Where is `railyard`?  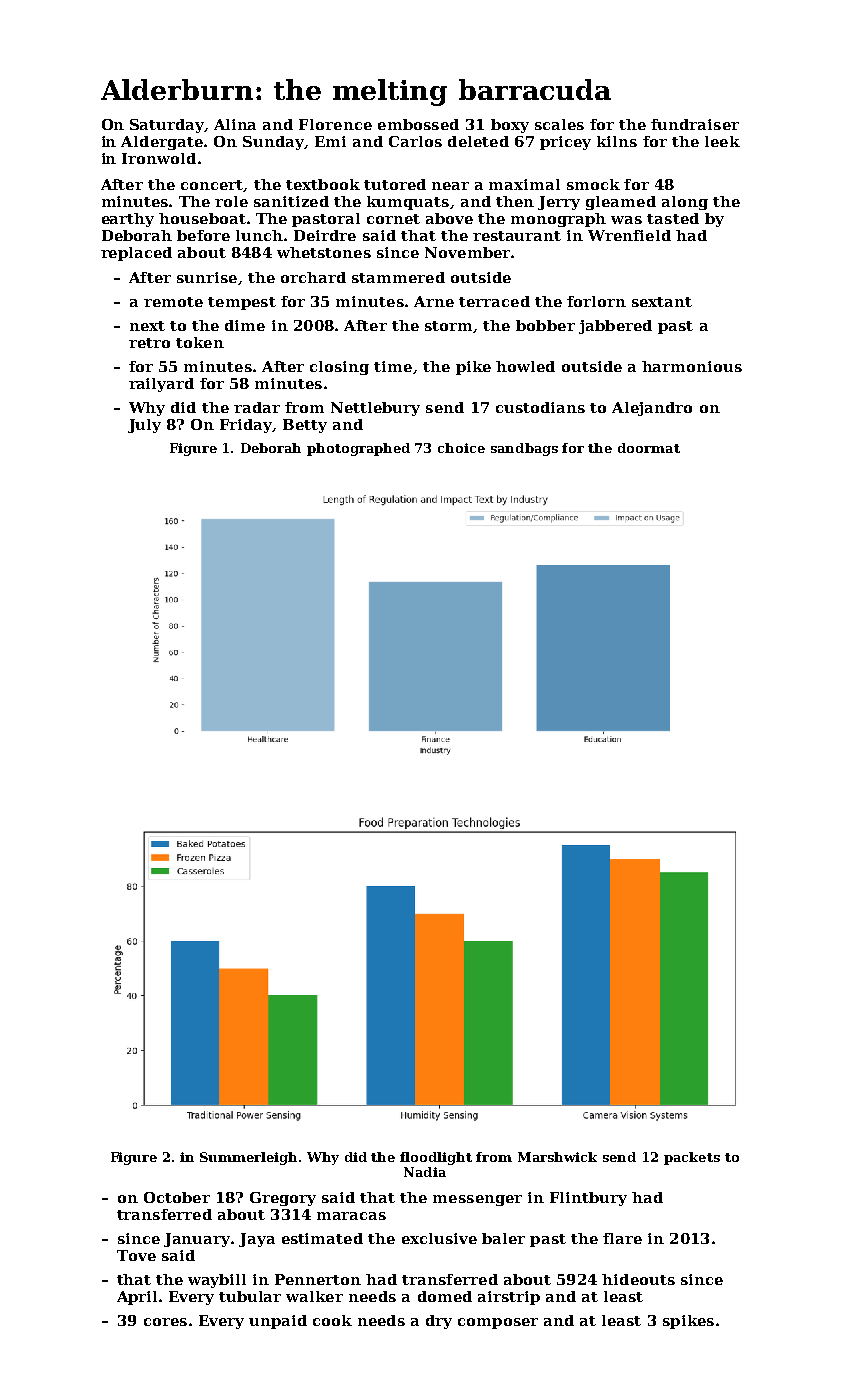
railyard is located at coordinates (161, 385).
